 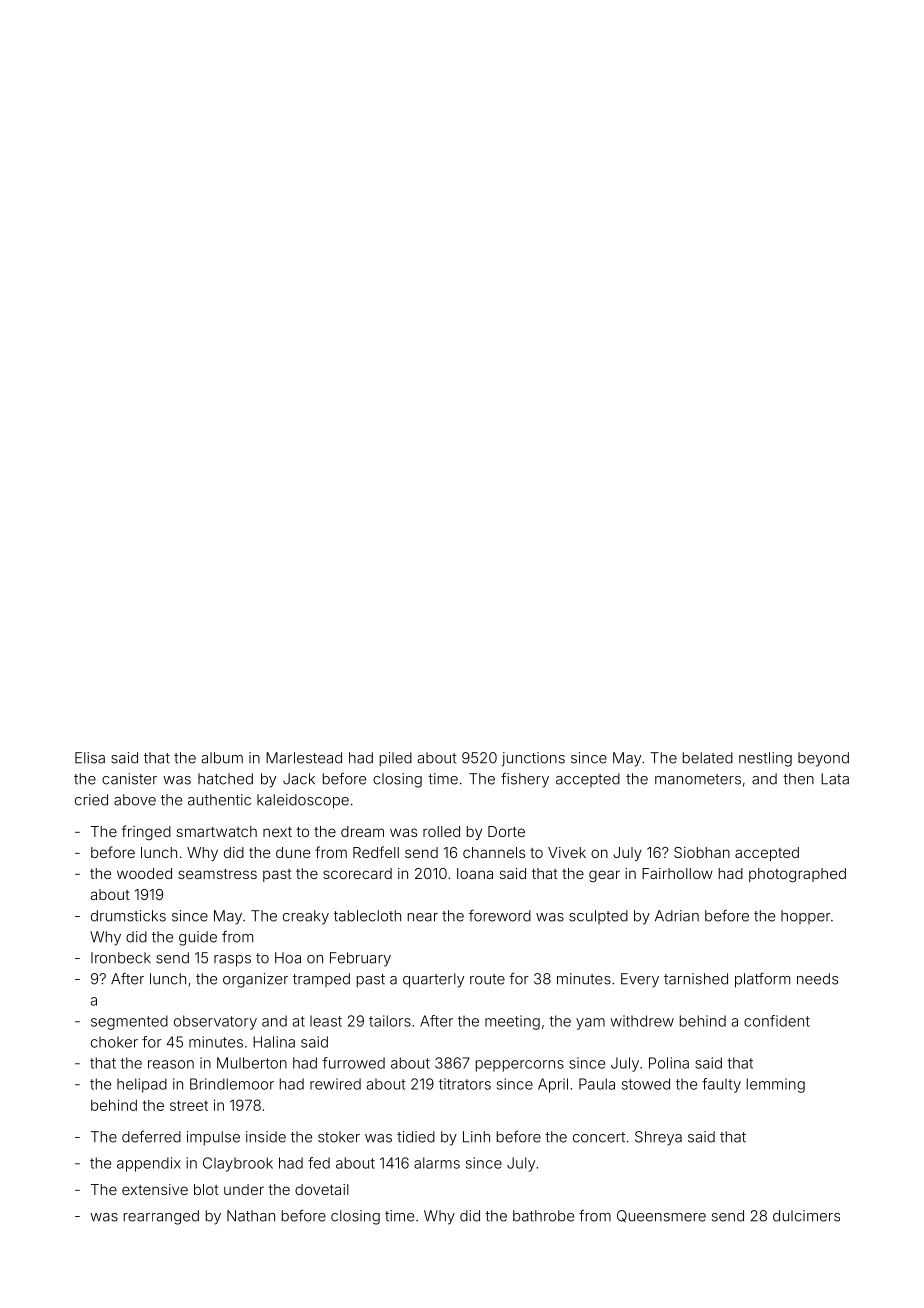 I want to click on Adrian, so click(x=677, y=916).
